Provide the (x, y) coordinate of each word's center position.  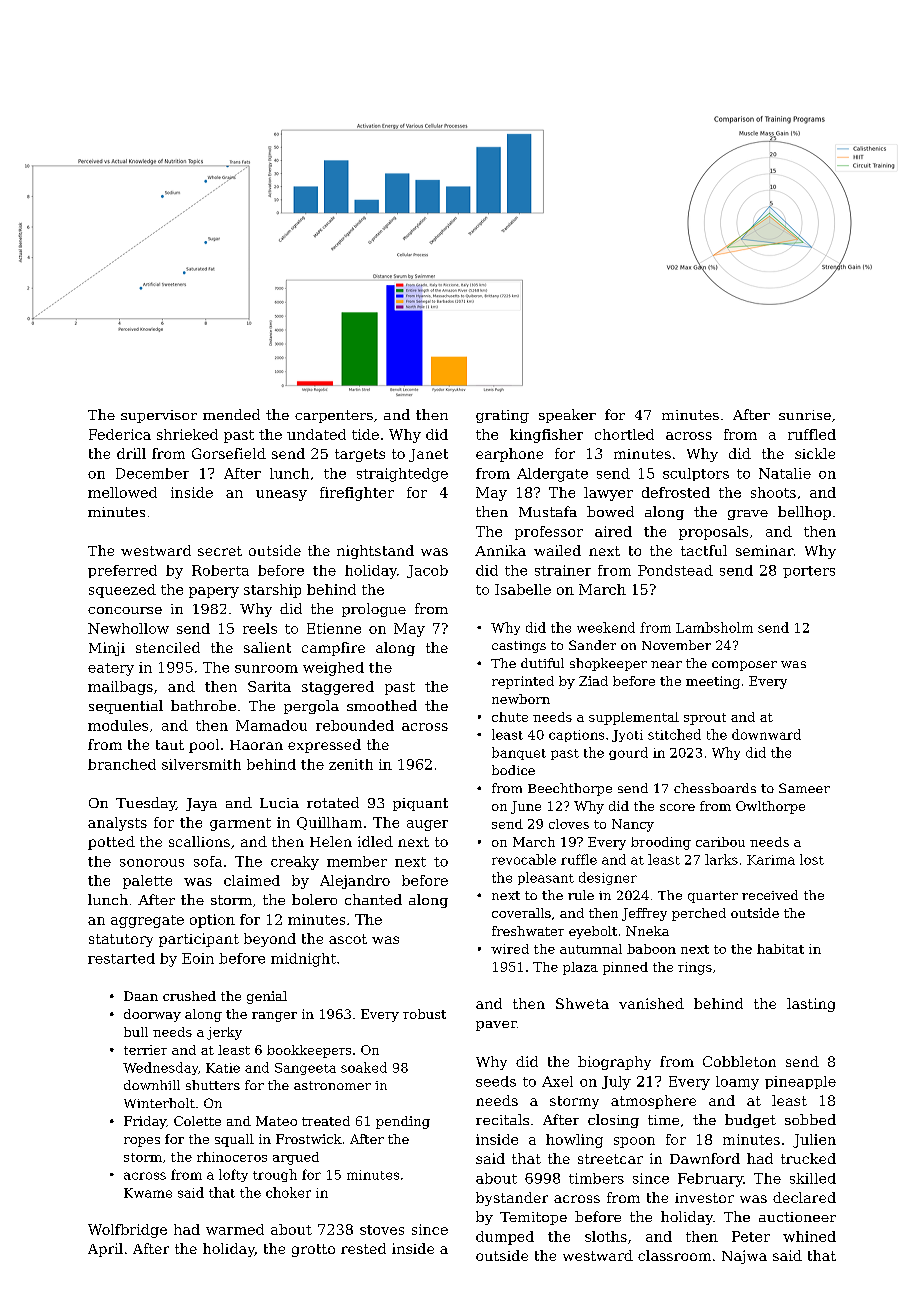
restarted (121, 958)
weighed (333, 669)
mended (231, 414)
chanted (373, 899)
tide (365, 434)
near (666, 664)
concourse (125, 610)
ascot (348, 939)
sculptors (696, 474)
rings (695, 968)
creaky (295, 863)
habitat (780, 949)
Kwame (148, 1193)
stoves (382, 1230)
